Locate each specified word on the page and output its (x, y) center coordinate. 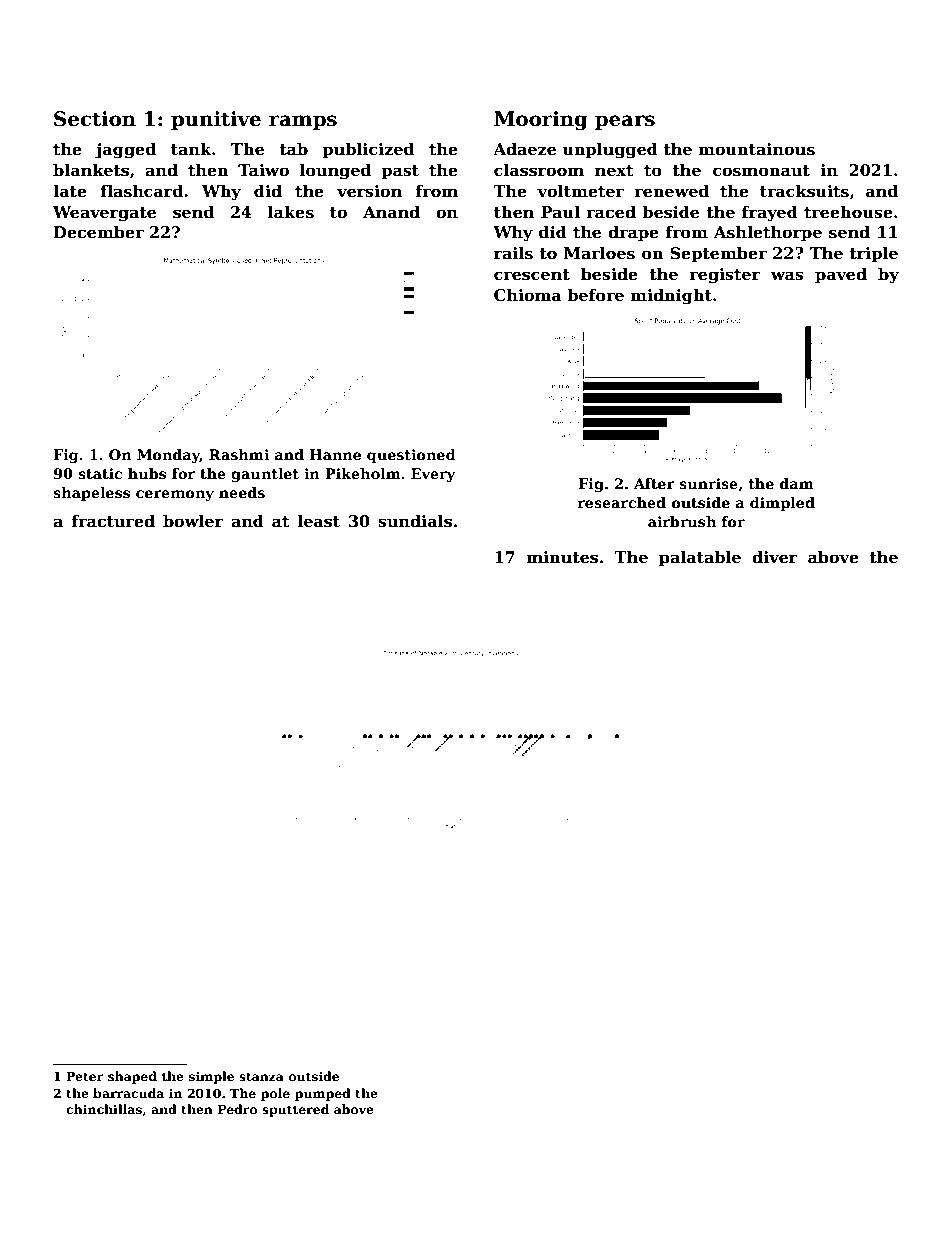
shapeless (91, 494)
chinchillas (104, 1109)
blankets (91, 170)
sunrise (708, 483)
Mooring (541, 121)
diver (775, 557)
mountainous (756, 149)
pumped (323, 1094)
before (595, 295)
